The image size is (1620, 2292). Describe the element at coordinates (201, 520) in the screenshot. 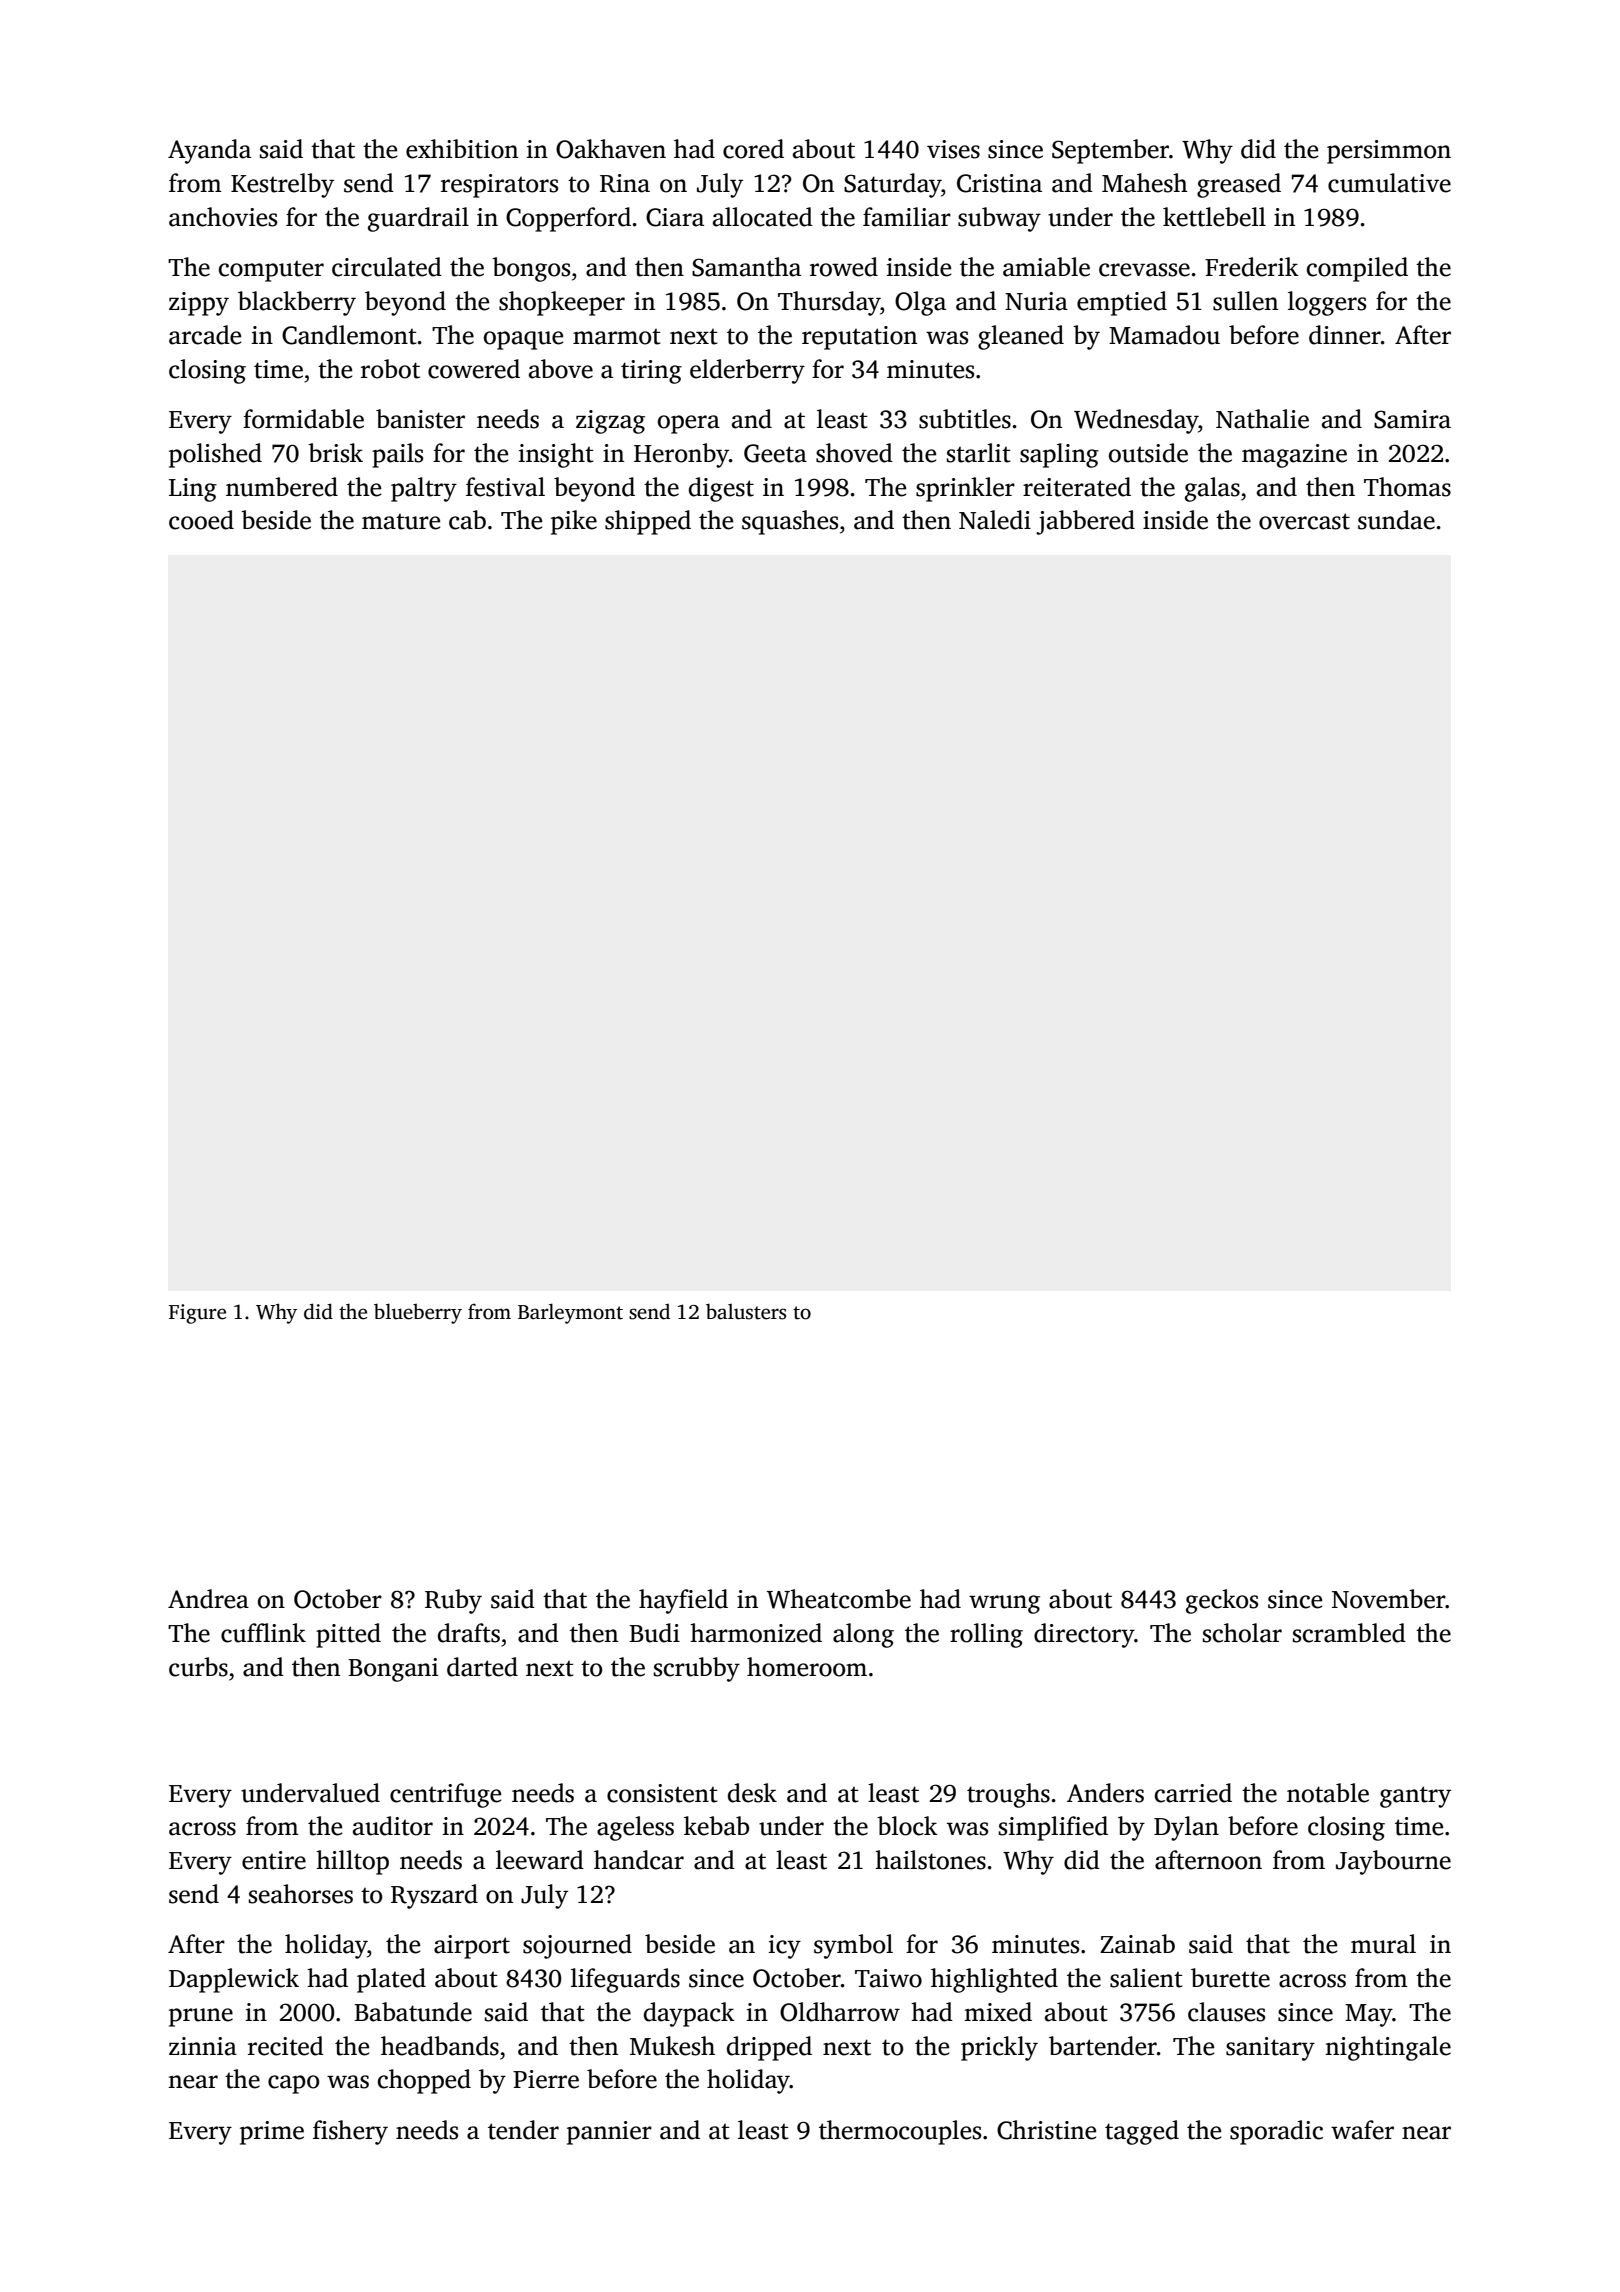

I see `cooed` at that location.
